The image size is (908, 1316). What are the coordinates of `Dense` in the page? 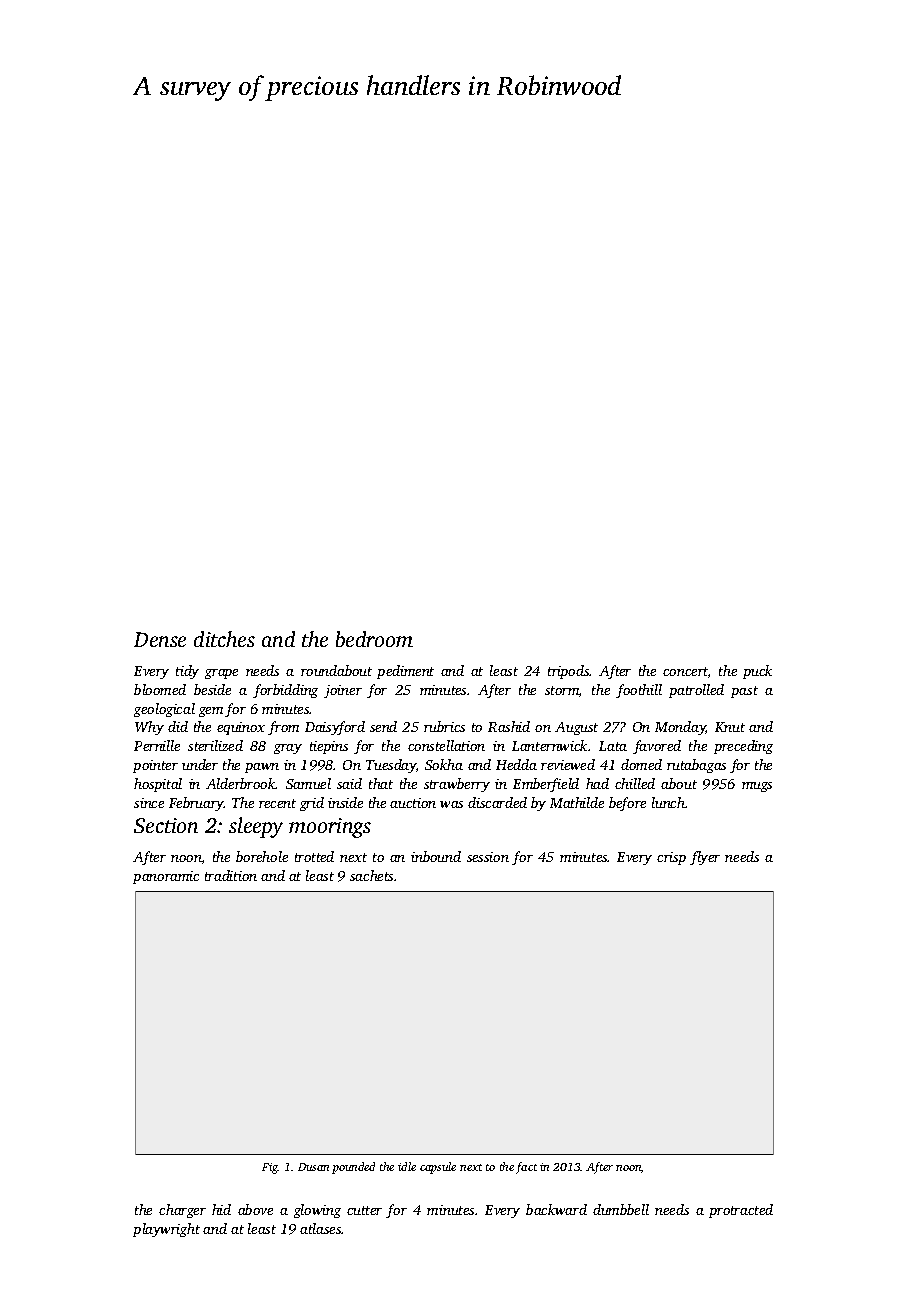 It's located at (160, 639).
